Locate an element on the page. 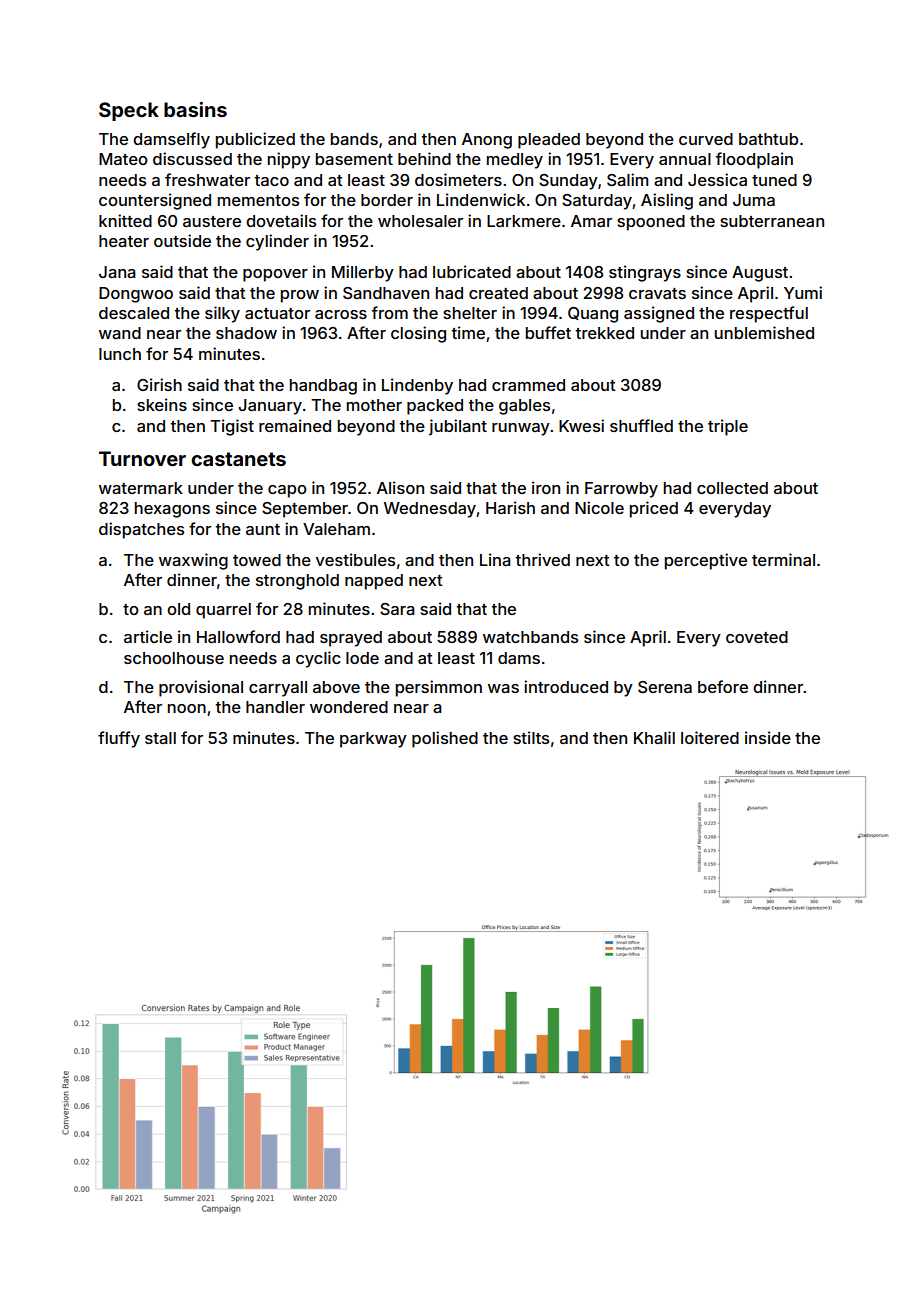 The height and width of the page is (1311, 924). basement is located at coordinates (354, 159).
